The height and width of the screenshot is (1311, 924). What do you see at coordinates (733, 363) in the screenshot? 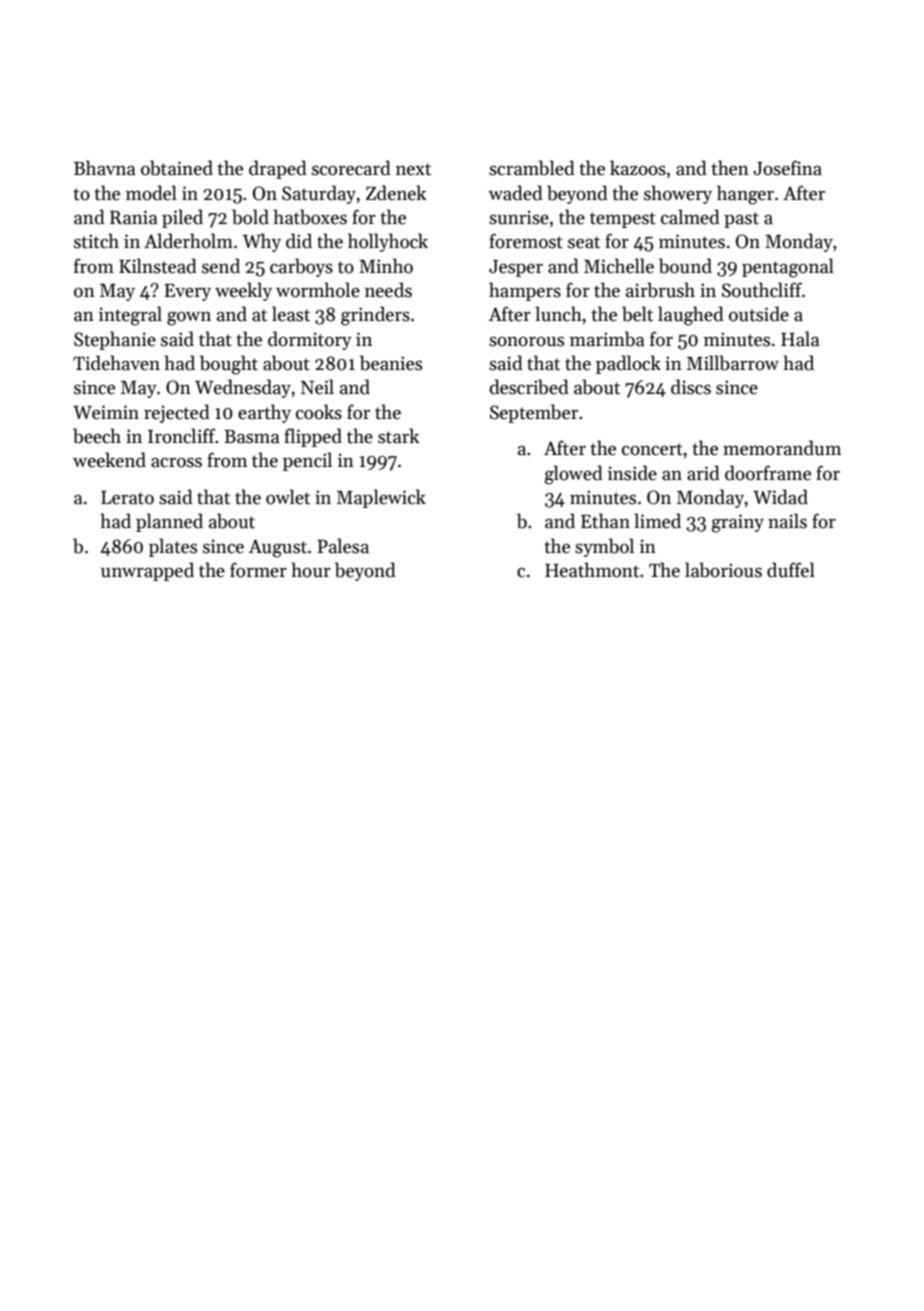
I see `Millbarrow` at bounding box center [733, 363].
